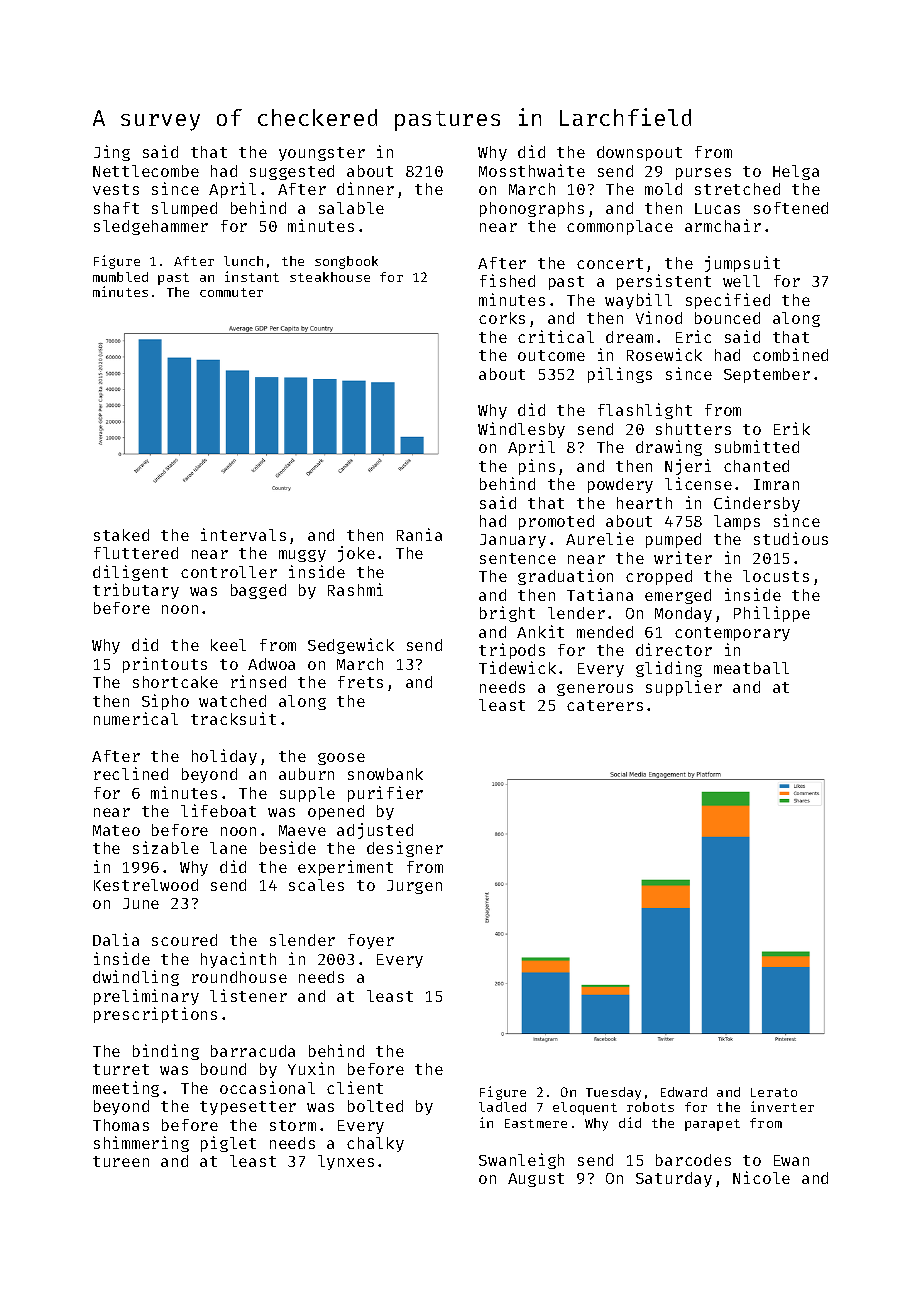  Describe the element at coordinates (121, 535) in the document. I see `staked` at that location.
